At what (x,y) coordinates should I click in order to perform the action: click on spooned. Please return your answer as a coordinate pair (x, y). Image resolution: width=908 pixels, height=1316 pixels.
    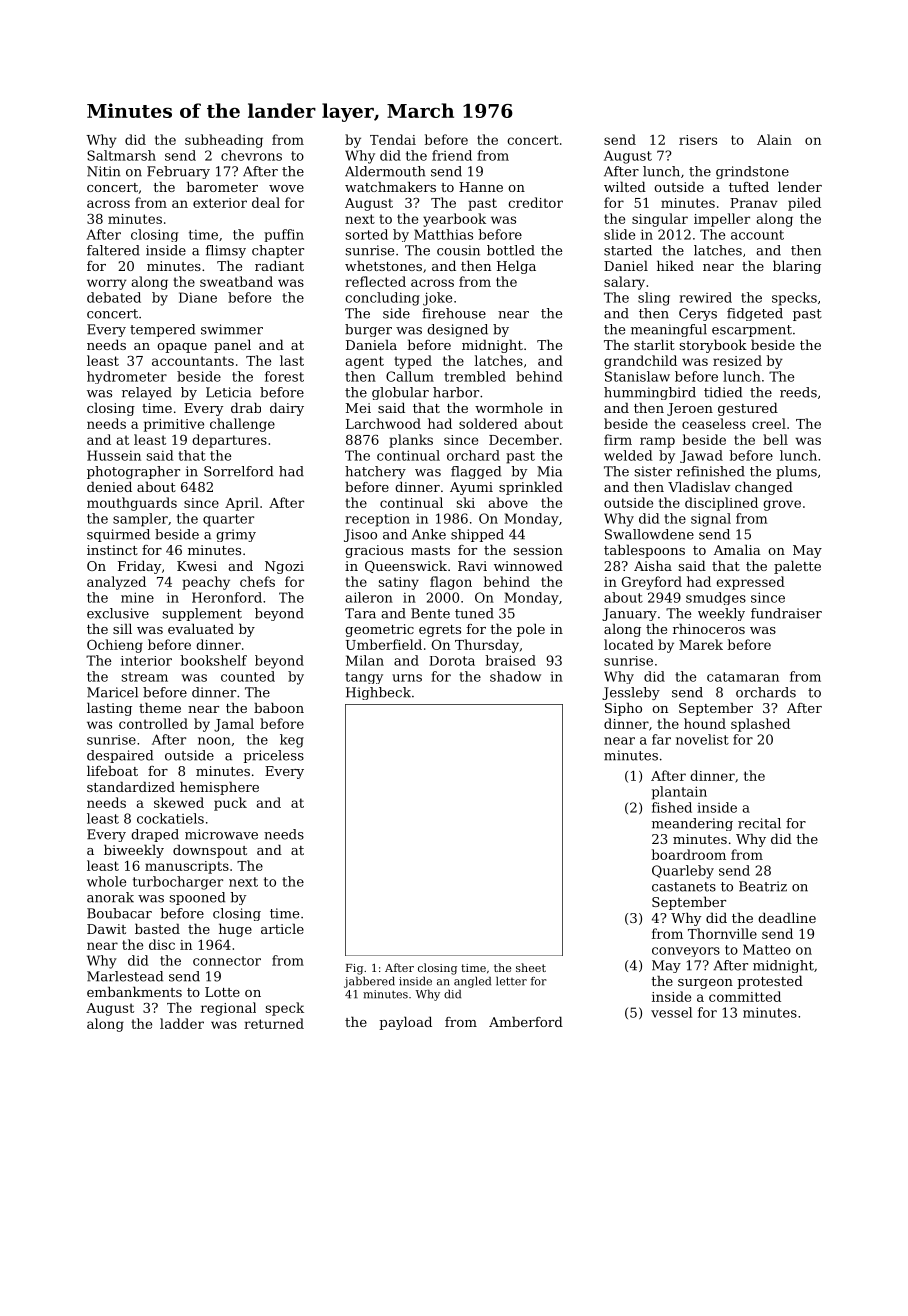
    Looking at the image, I should click on (197, 898).
